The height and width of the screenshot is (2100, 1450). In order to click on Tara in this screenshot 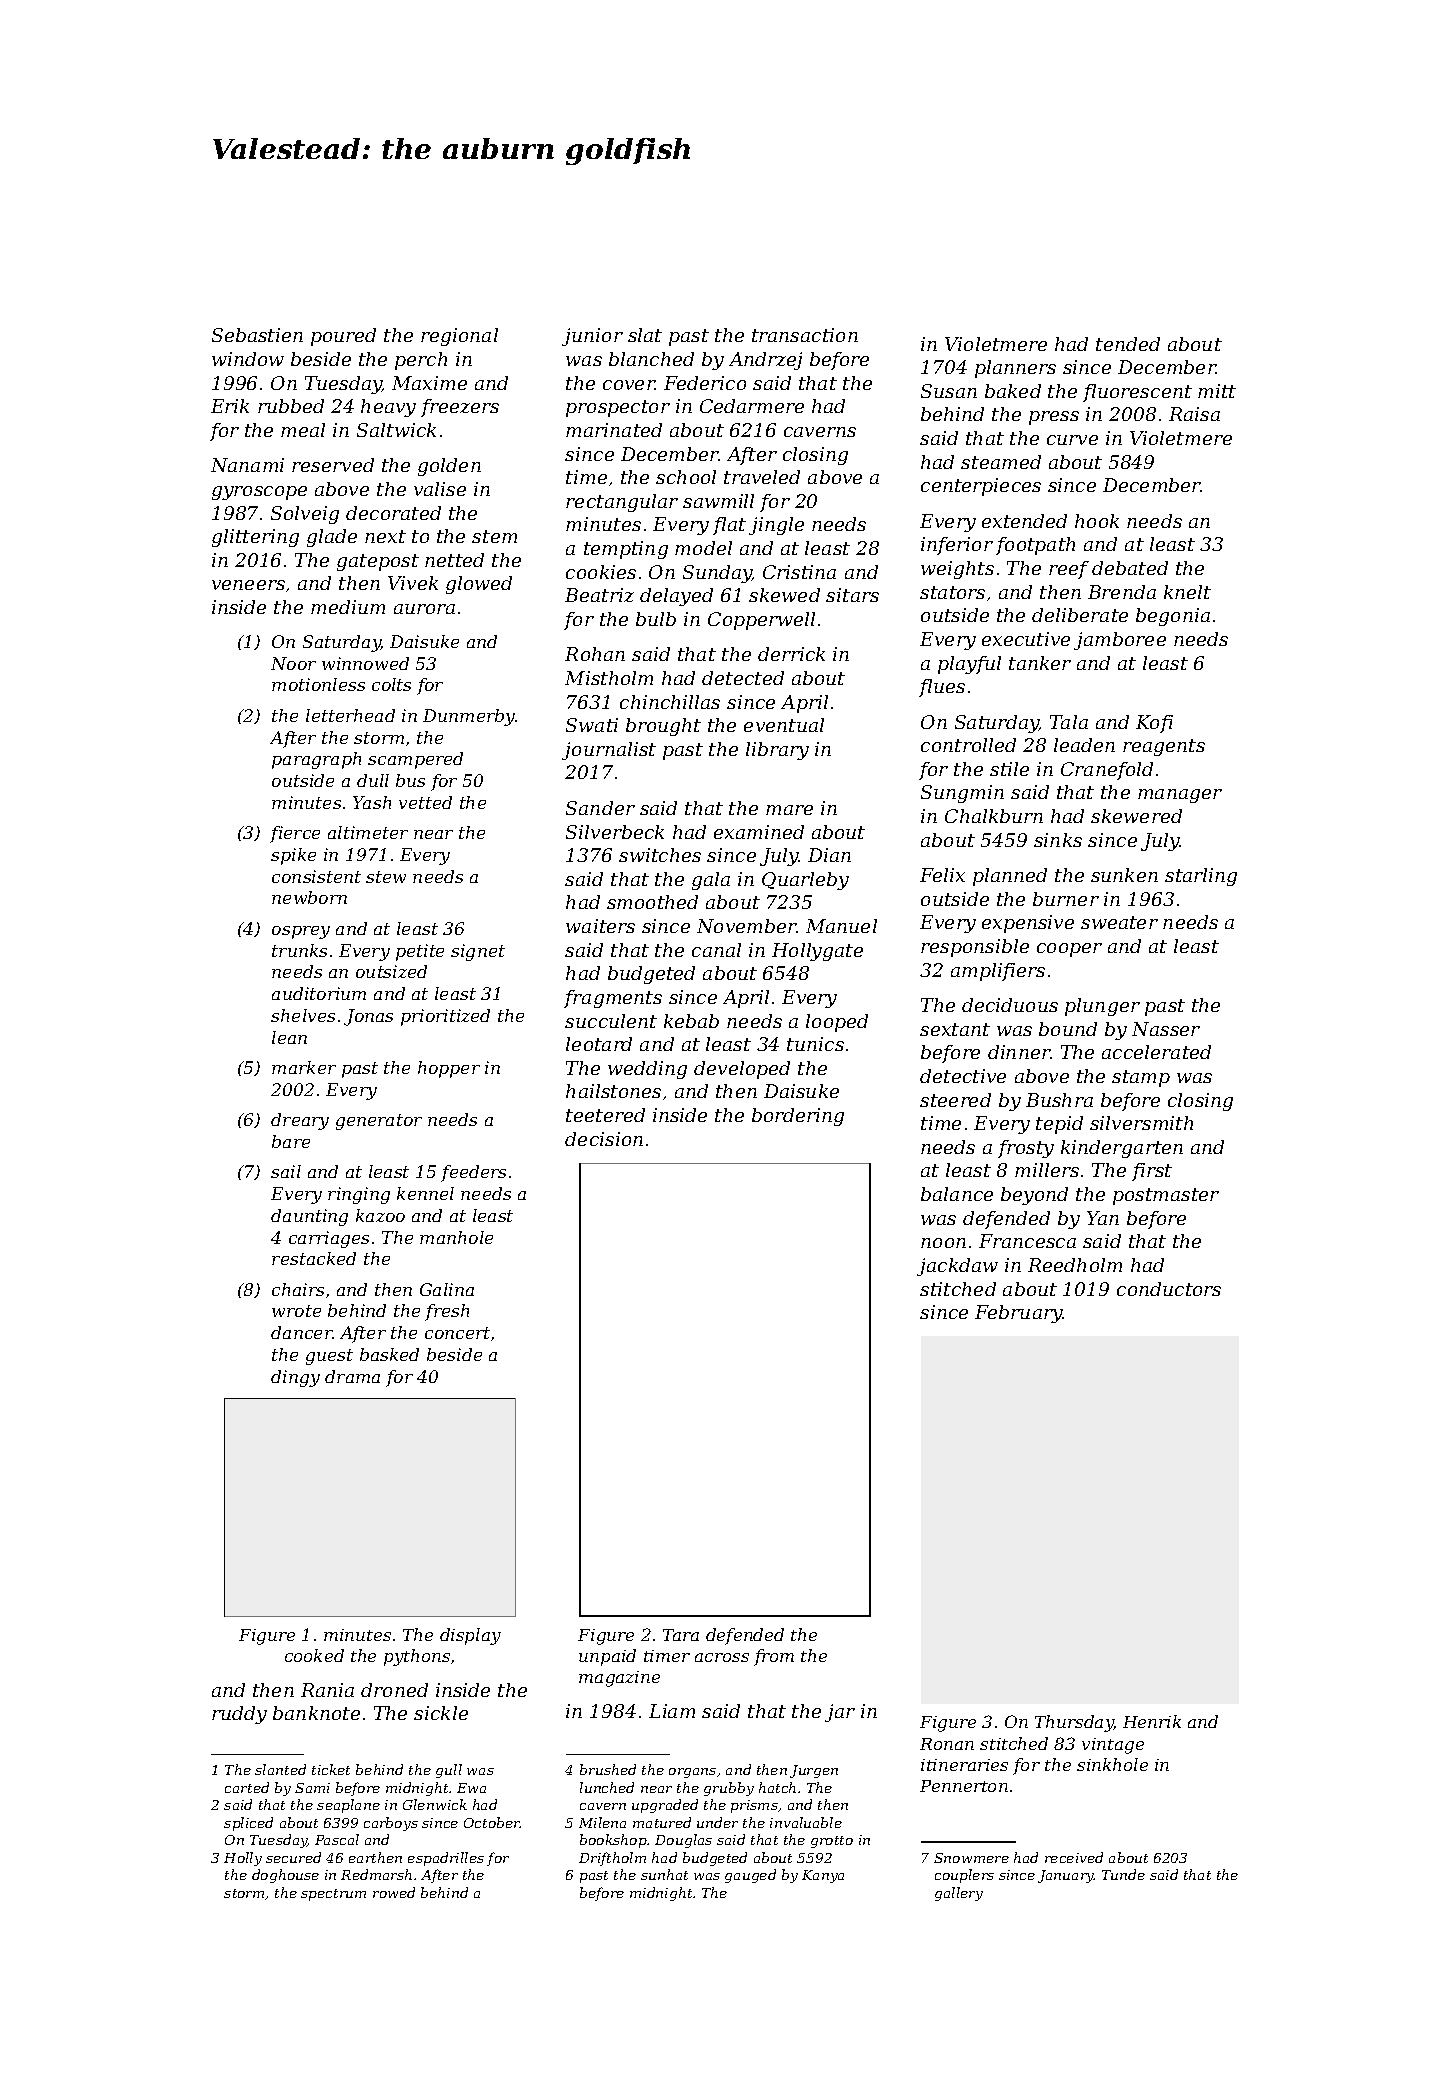, I will do `click(681, 1635)`.
